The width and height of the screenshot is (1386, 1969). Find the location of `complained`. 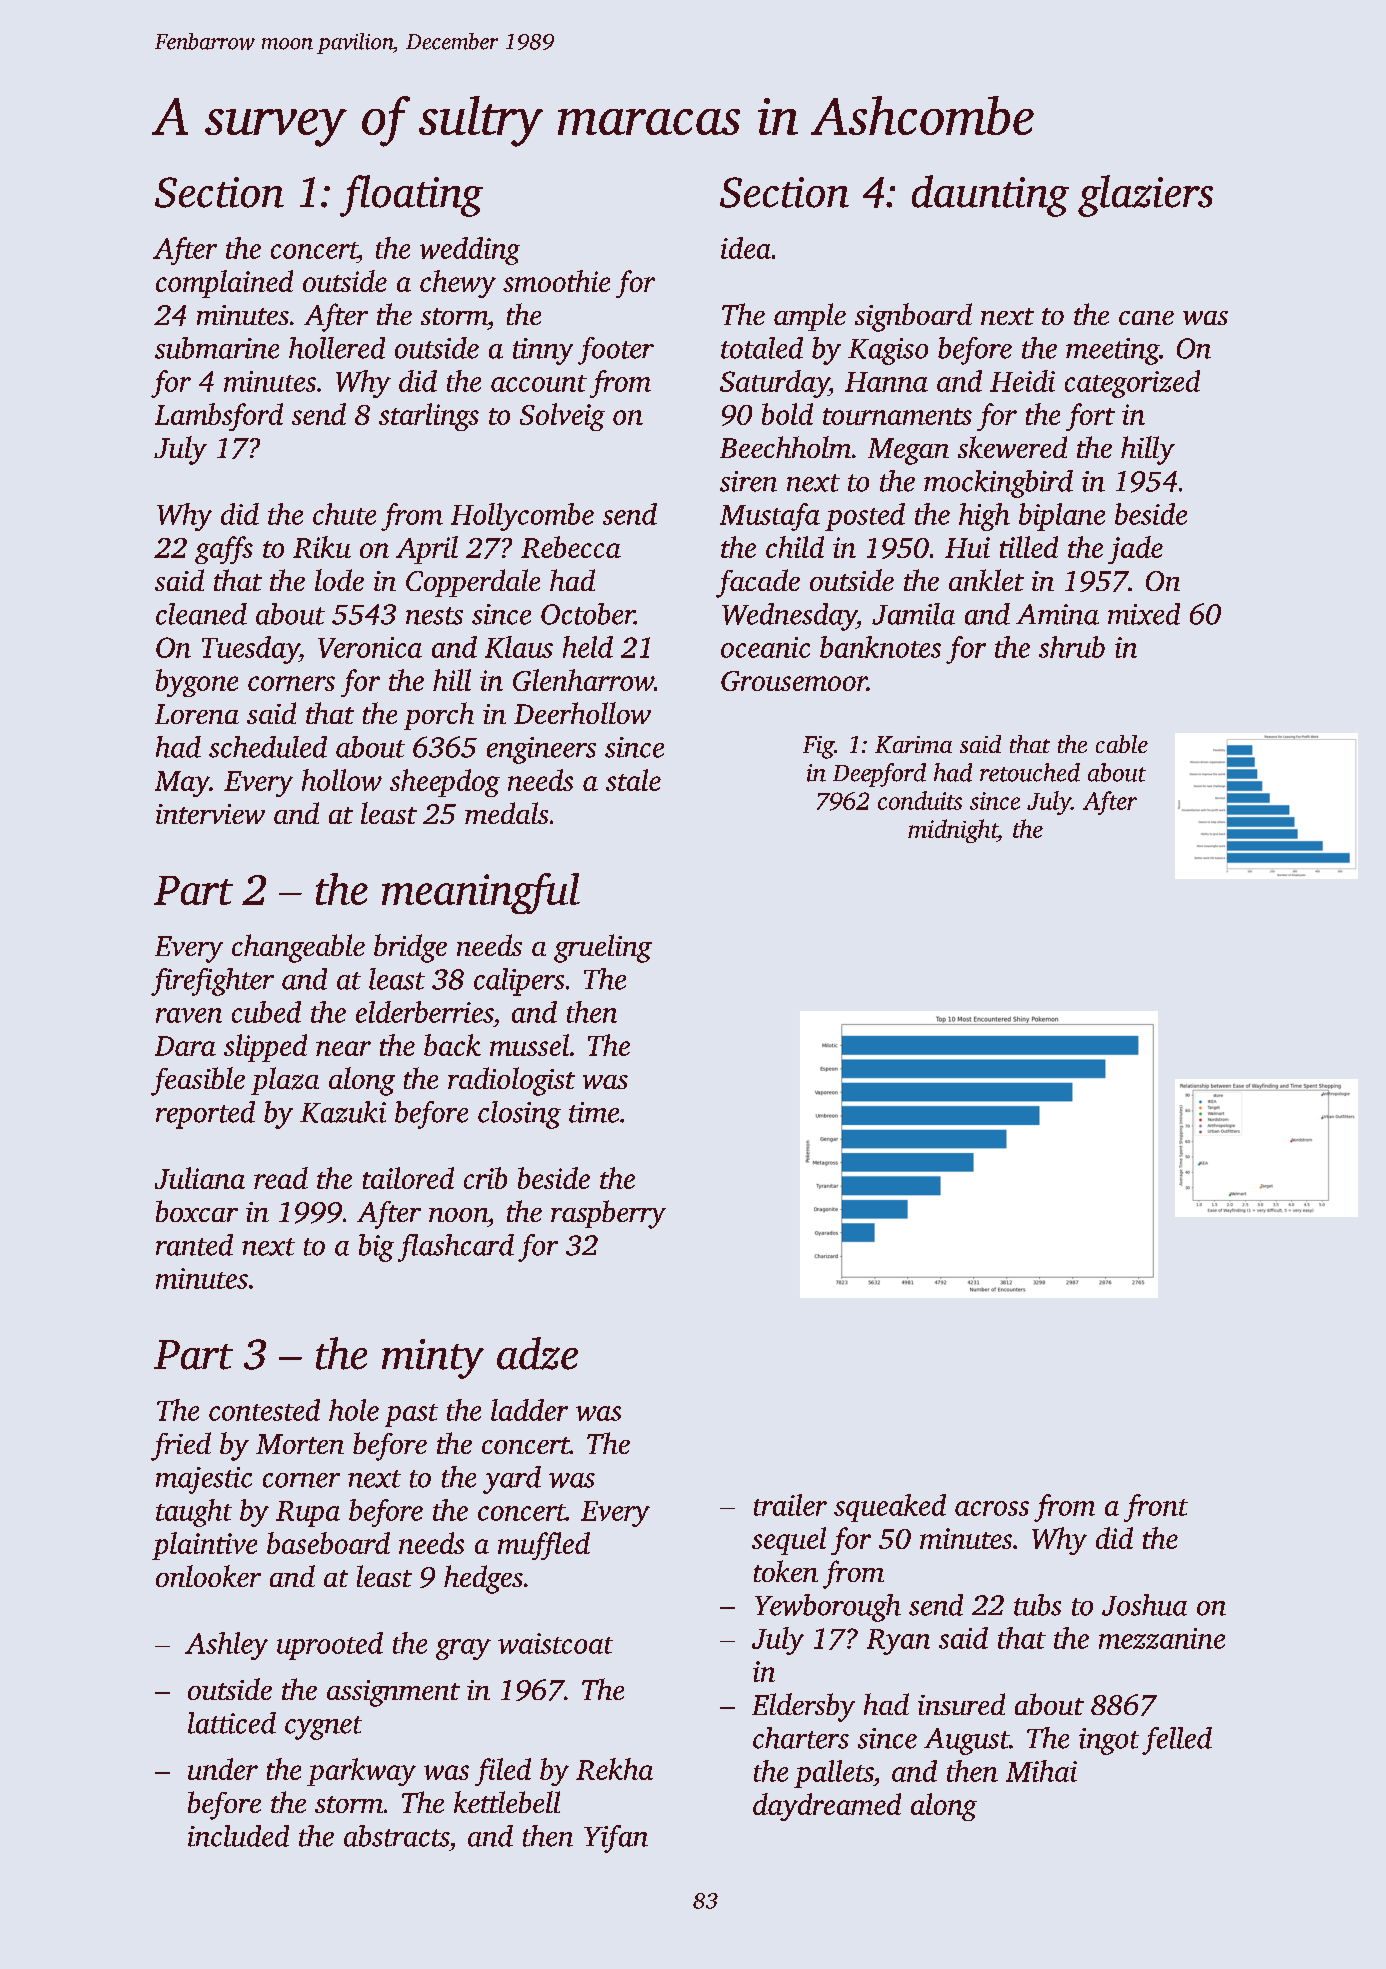

complained is located at coordinates (224, 284).
